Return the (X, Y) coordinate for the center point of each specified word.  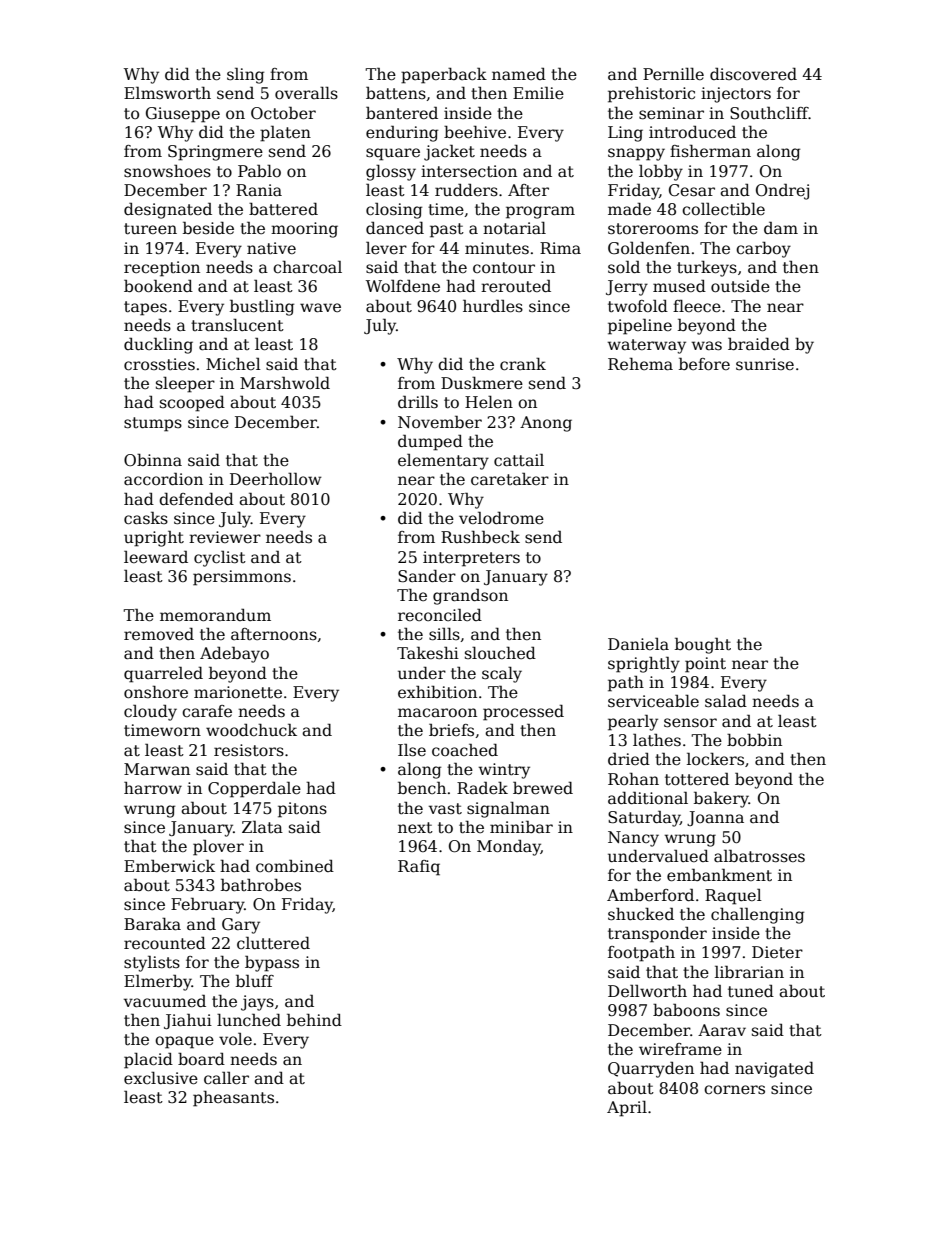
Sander (427, 576)
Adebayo (234, 654)
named (519, 74)
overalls (306, 93)
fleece (697, 306)
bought (703, 645)
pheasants (233, 1099)
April (627, 1109)
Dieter (777, 952)
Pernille (673, 74)
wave (320, 308)
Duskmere (482, 383)
